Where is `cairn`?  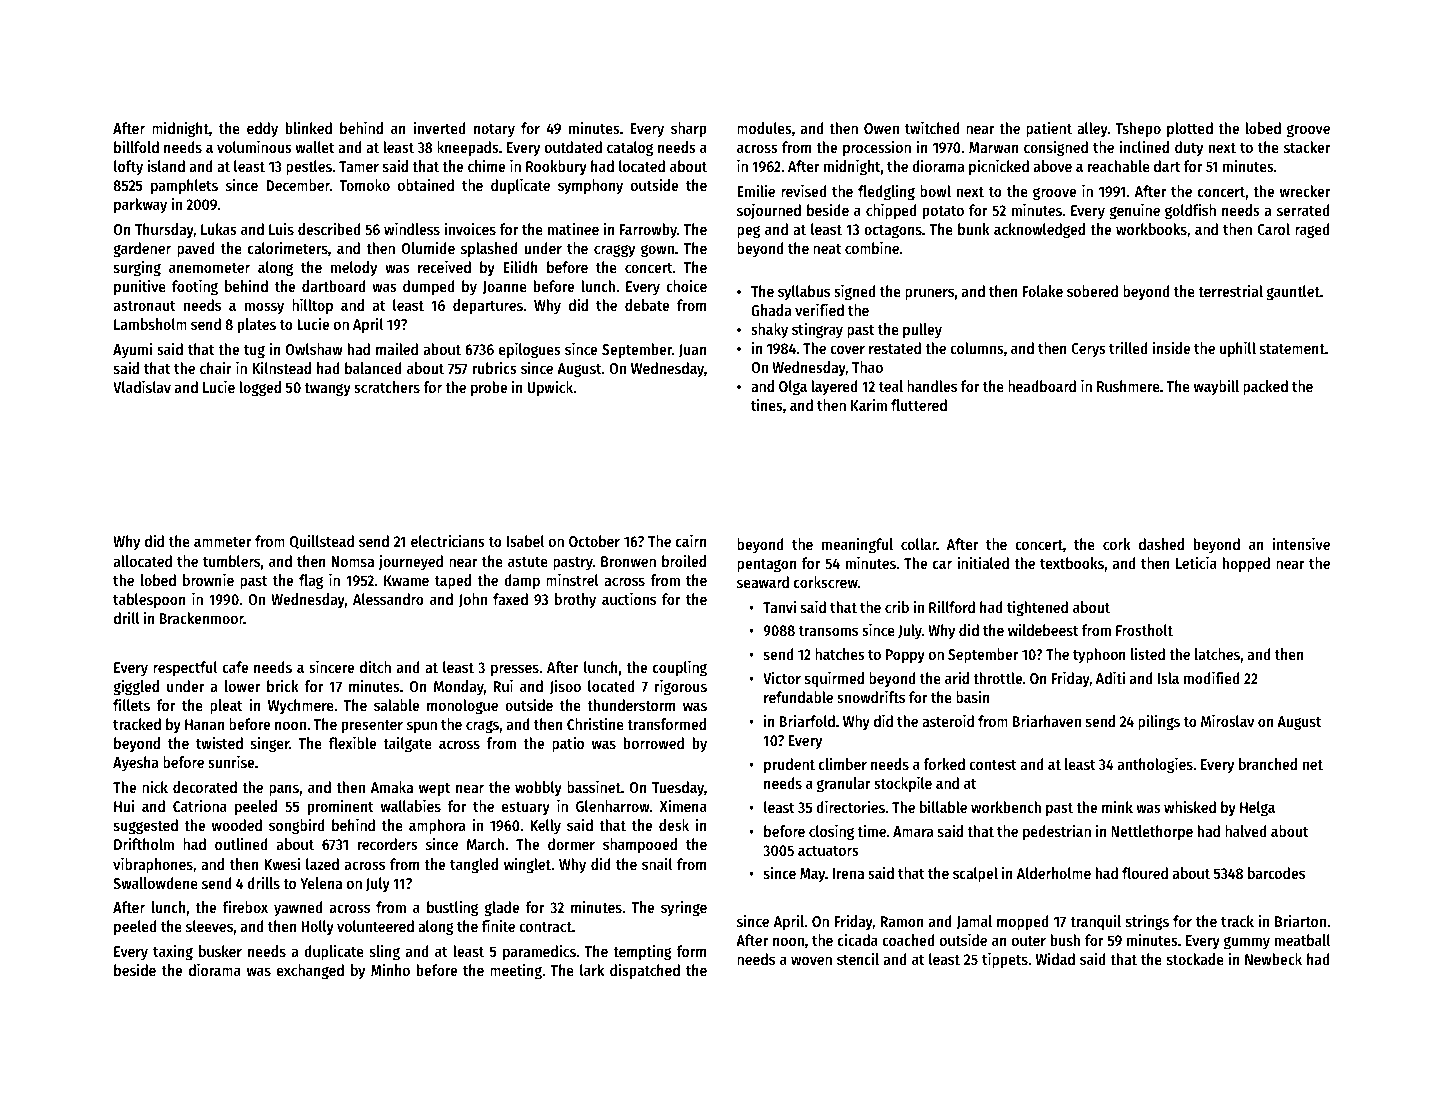
cairn is located at coordinates (691, 540).
